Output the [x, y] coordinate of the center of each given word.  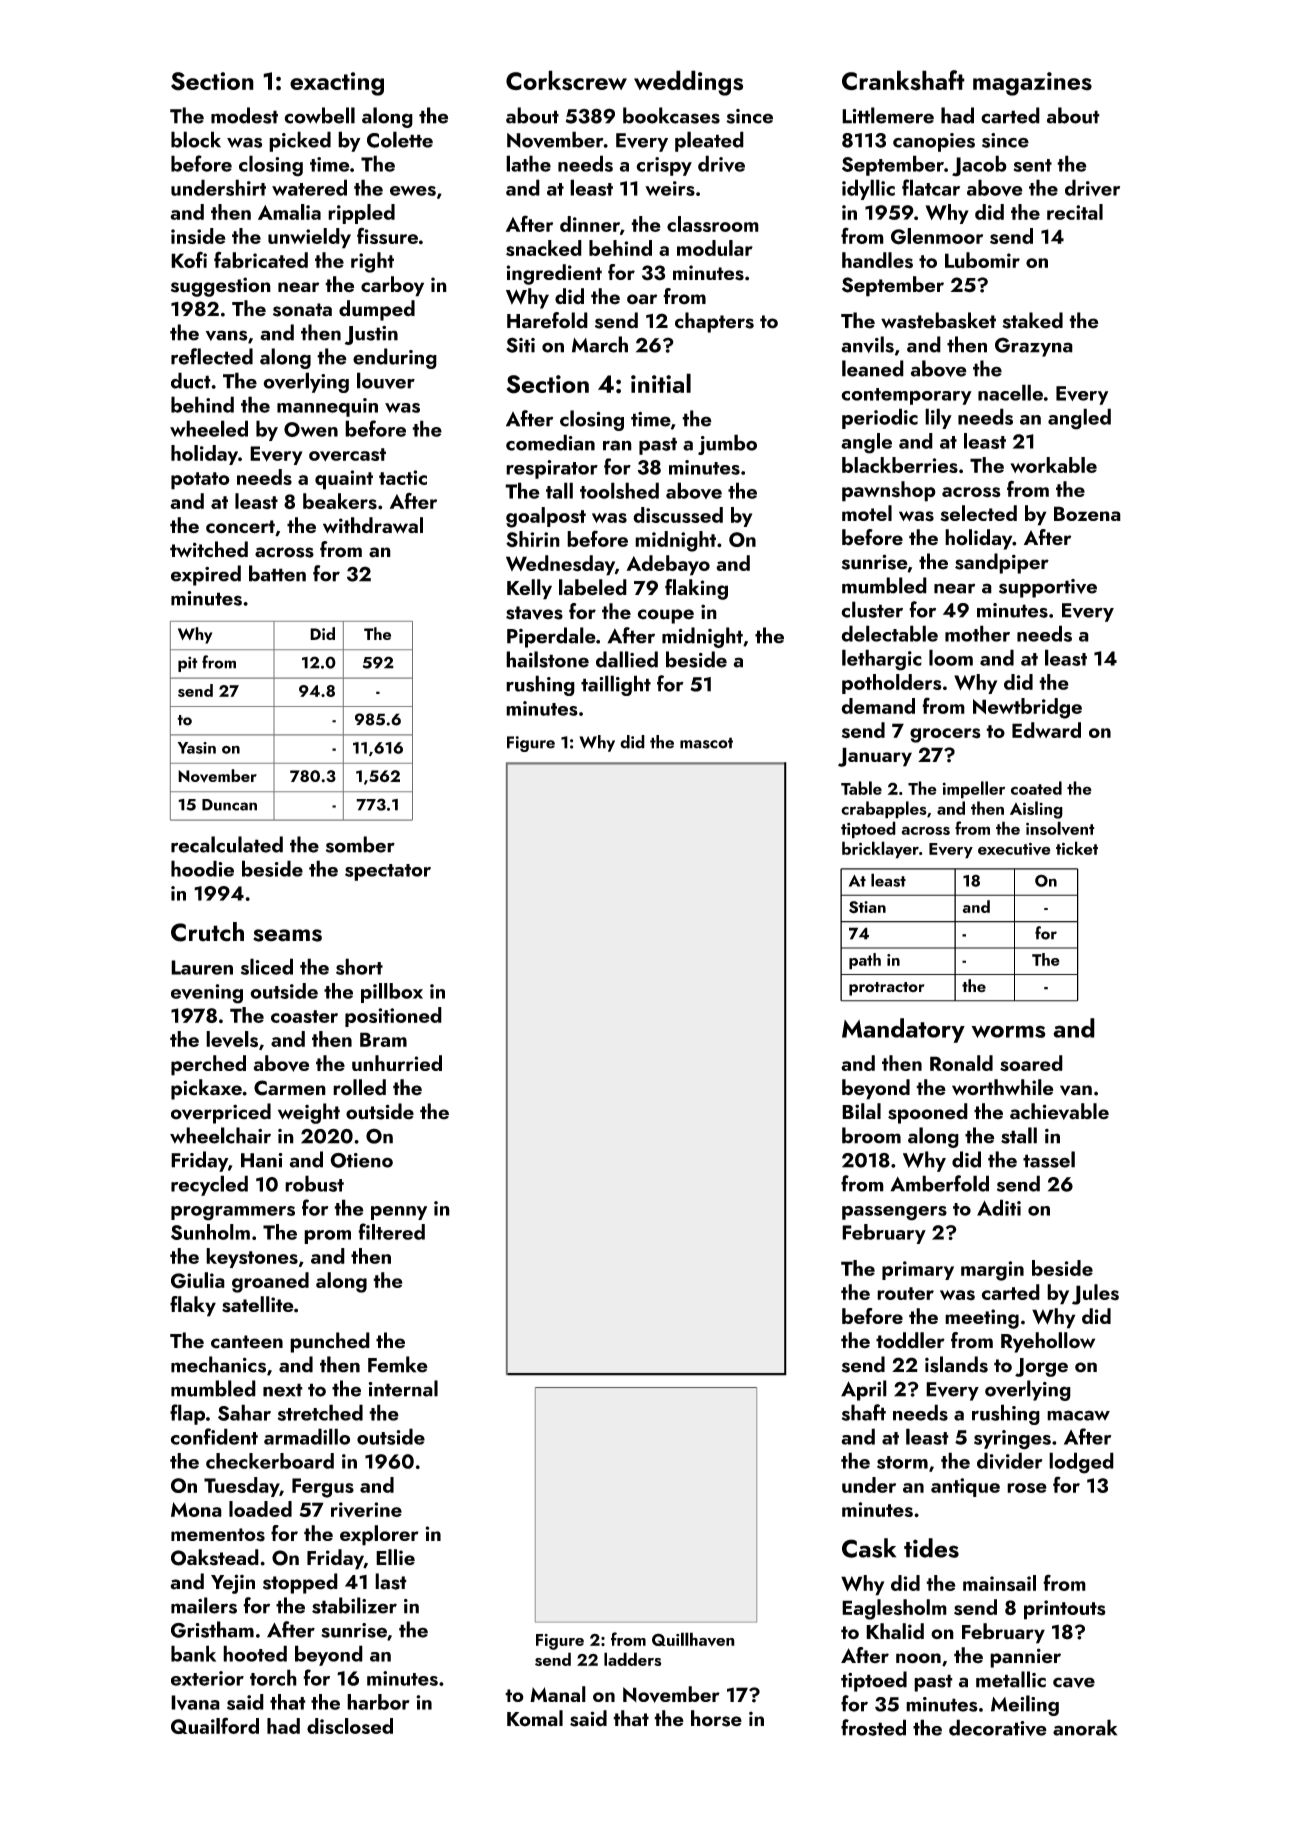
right [372, 262]
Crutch [207, 932]
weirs [670, 188]
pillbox [392, 993]
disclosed [350, 1726]
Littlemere [888, 115]
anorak [1085, 1727]
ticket [1077, 848]
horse [716, 1718]
